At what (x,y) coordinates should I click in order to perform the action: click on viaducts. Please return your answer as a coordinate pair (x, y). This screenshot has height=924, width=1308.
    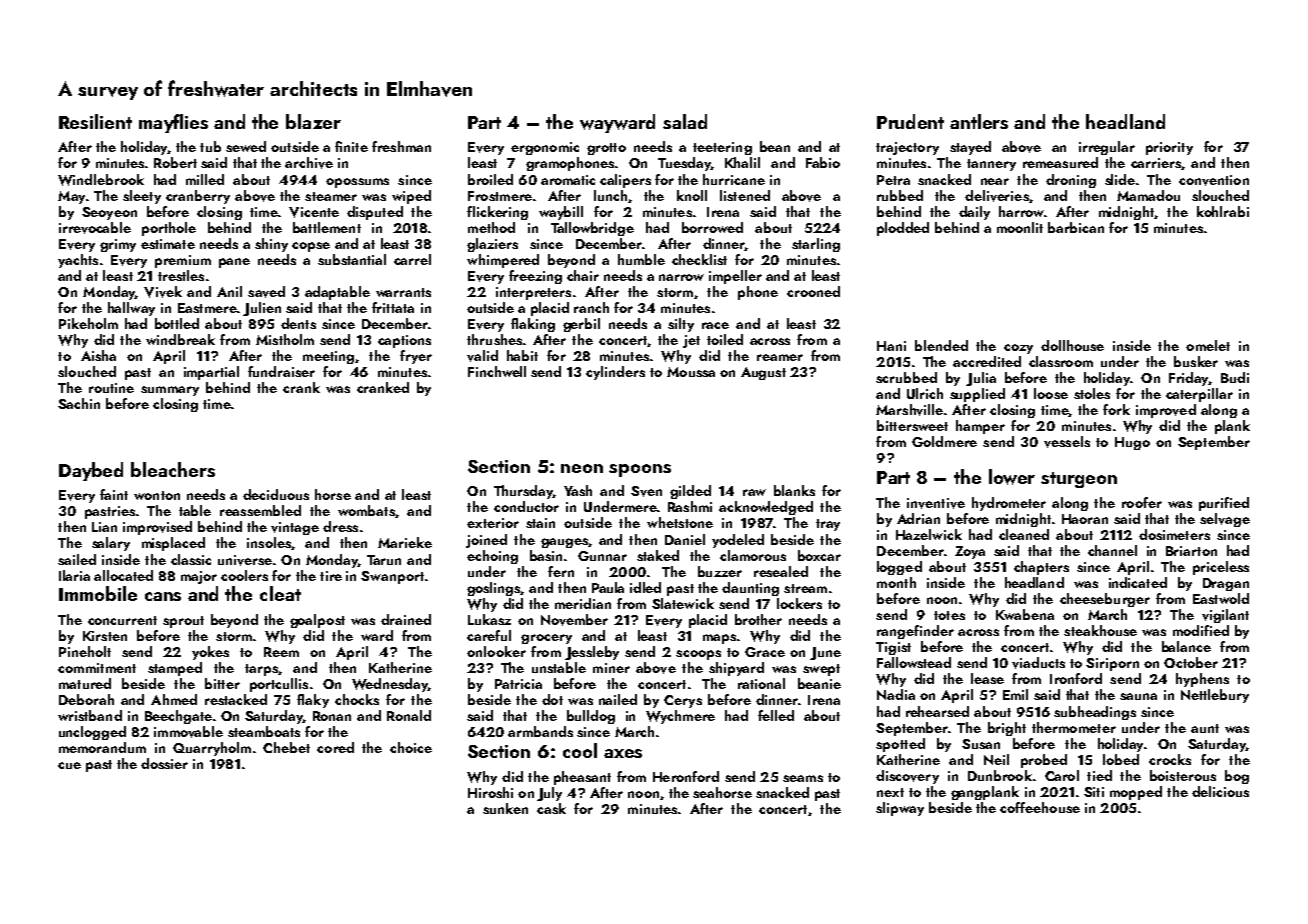
    Looking at the image, I should click on (1038, 663).
